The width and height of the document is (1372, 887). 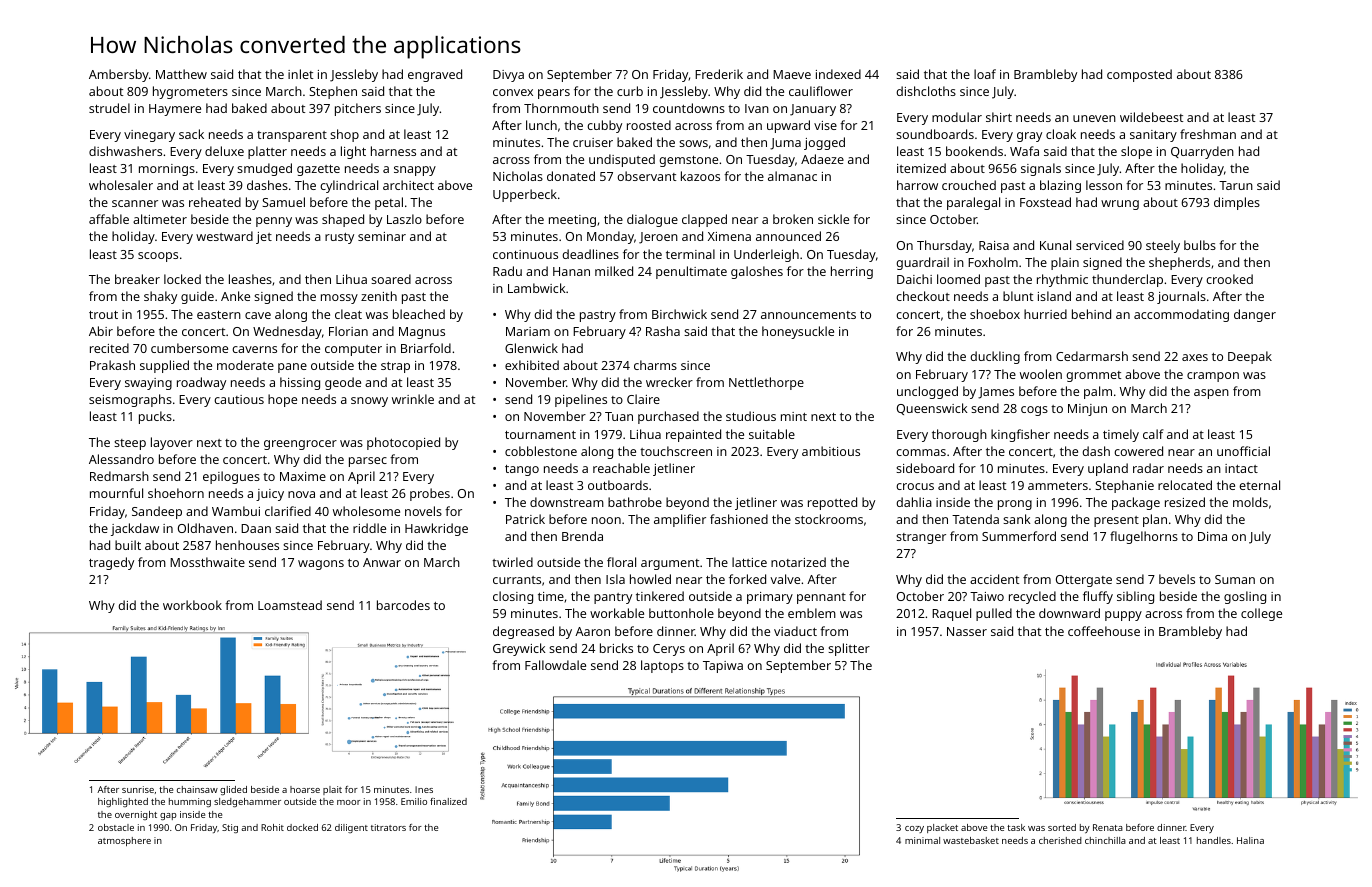 I want to click on leashes, so click(x=250, y=279).
